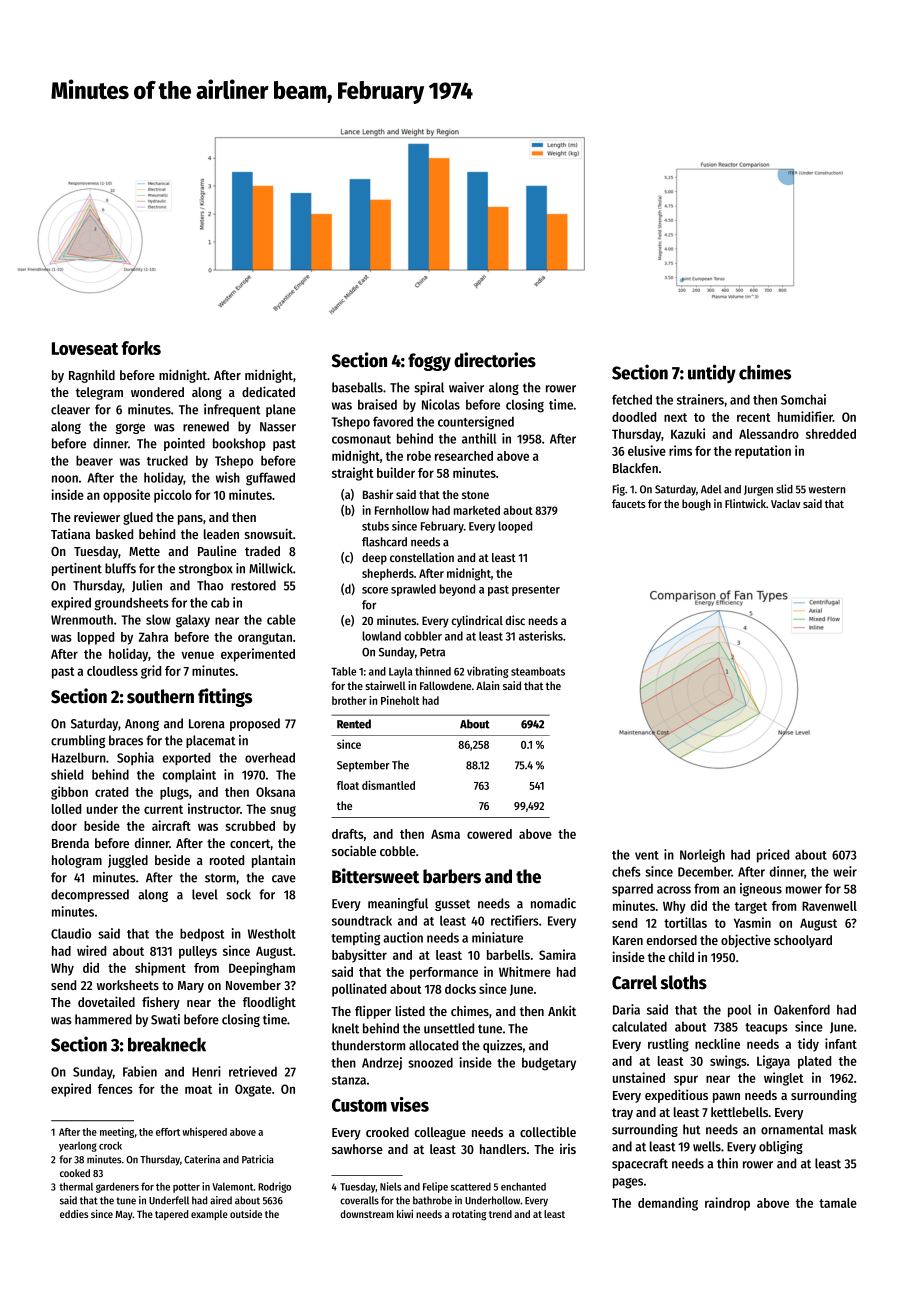  What do you see at coordinates (549, 1064) in the page?
I see `budgetary` at bounding box center [549, 1064].
